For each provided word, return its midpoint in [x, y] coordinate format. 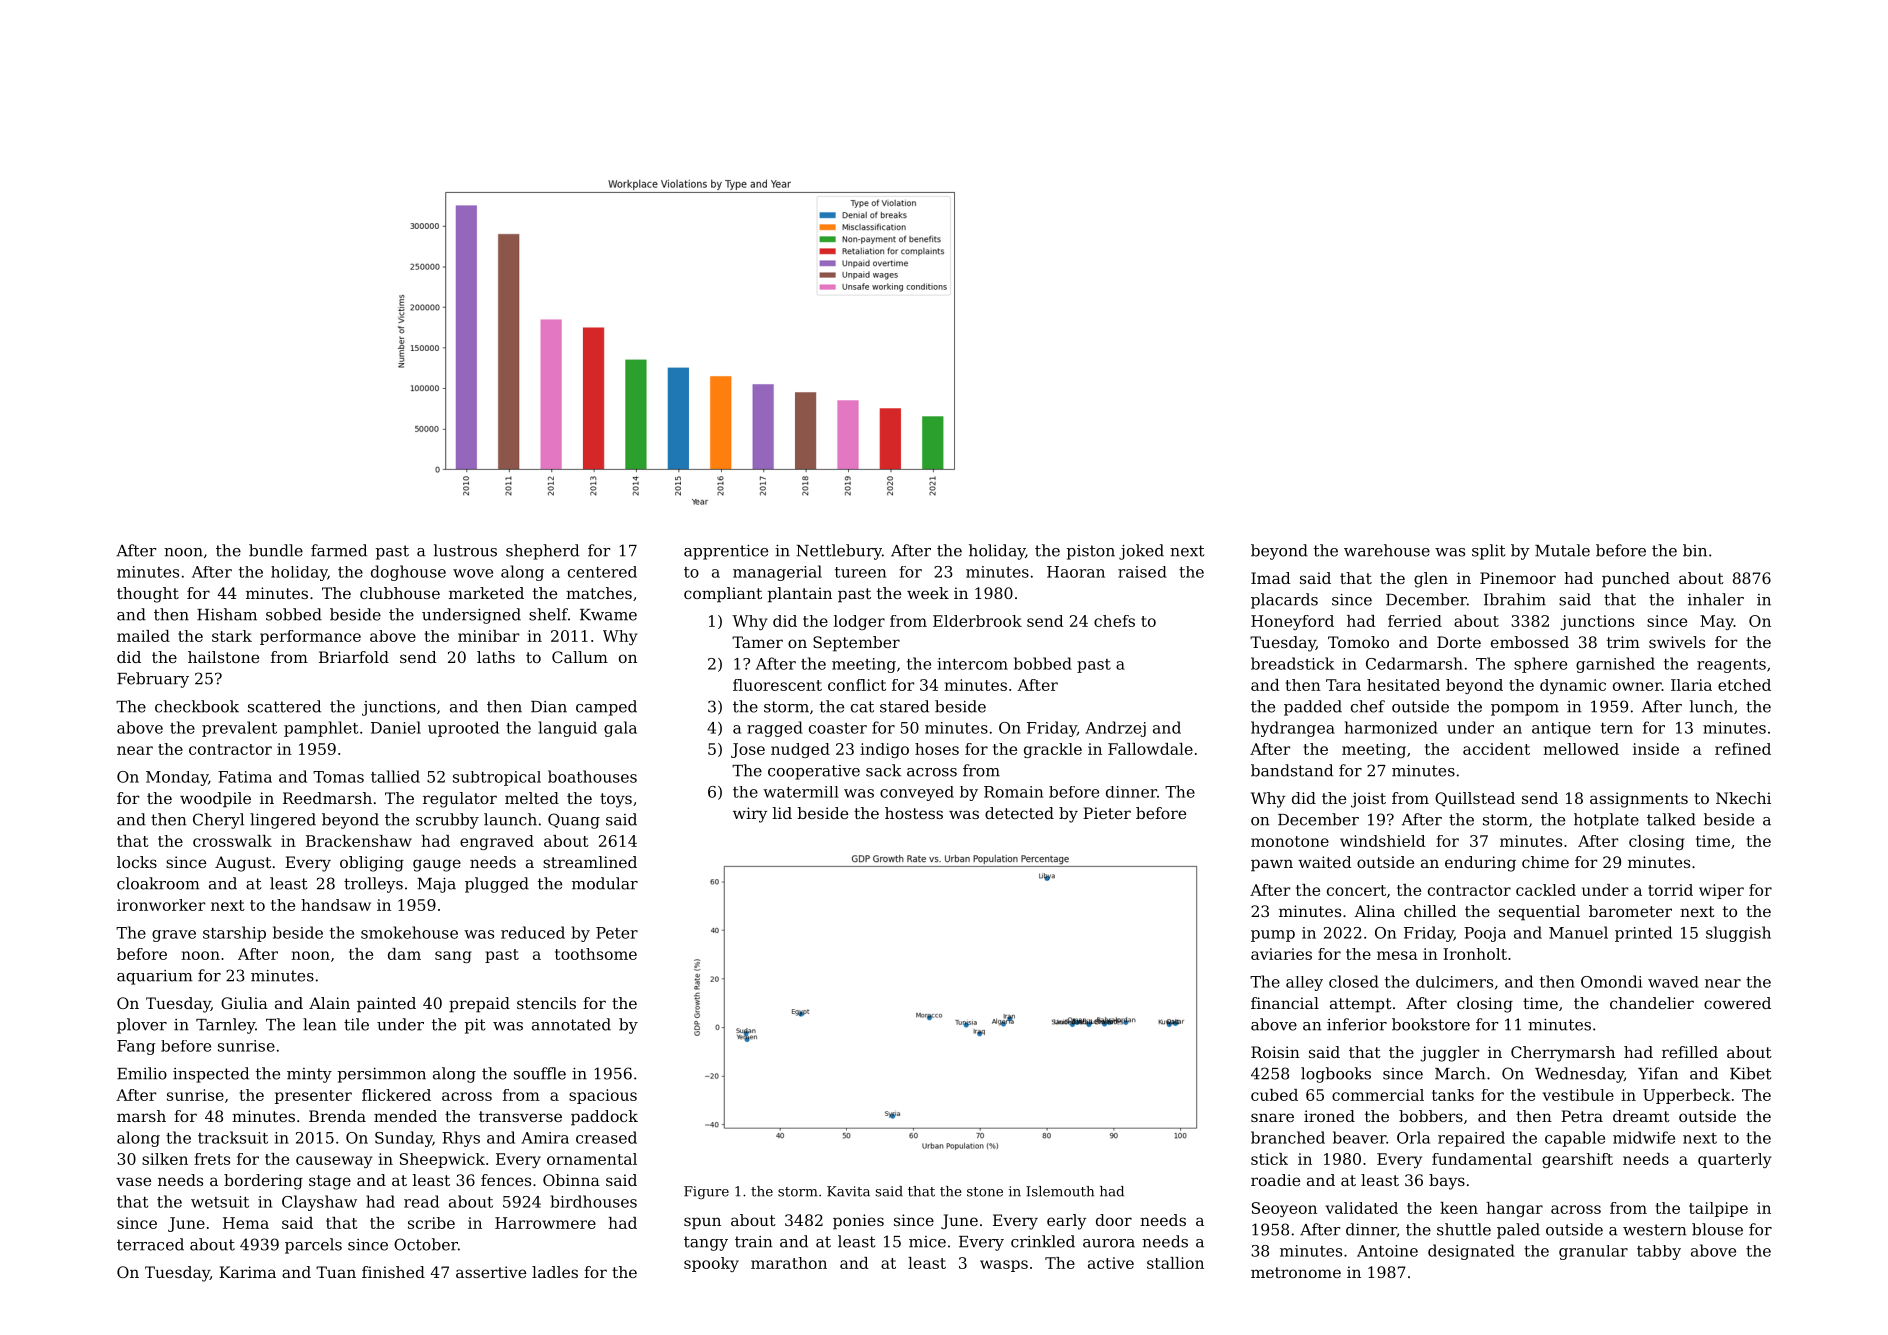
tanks [1453, 1095]
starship [234, 934]
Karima [247, 1272]
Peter [617, 933]
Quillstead [1475, 799]
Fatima [245, 777]
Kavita [848, 1191]
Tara [1343, 685]
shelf [548, 614]
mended [405, 1116]
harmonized [1391, 727]
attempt [1361, 1005]
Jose [748, 750]
